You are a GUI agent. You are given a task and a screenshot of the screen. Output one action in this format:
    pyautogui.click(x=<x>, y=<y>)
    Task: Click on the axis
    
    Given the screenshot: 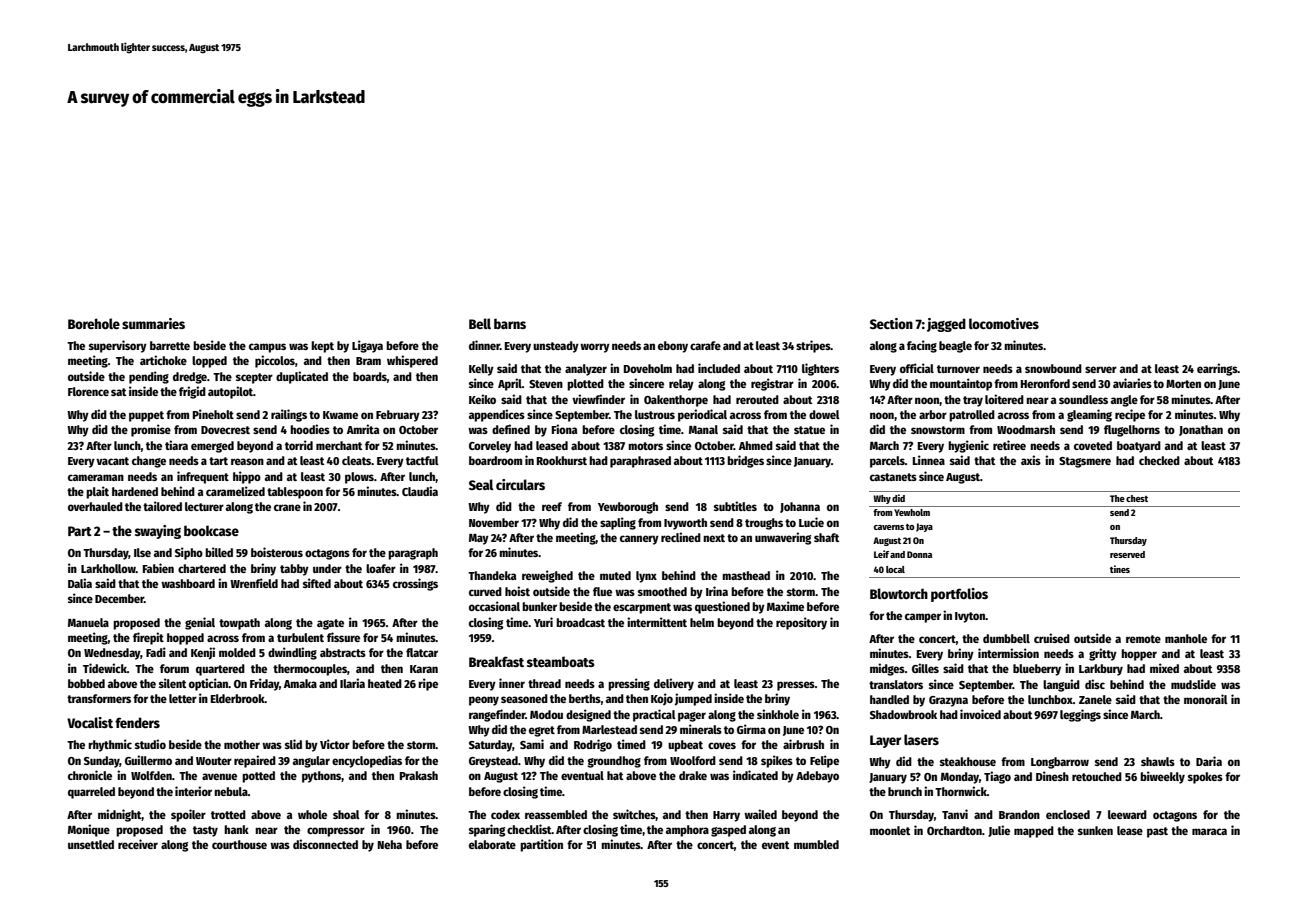 What is the action you would take?
    pyautogui.click(x=1031, y=460)
